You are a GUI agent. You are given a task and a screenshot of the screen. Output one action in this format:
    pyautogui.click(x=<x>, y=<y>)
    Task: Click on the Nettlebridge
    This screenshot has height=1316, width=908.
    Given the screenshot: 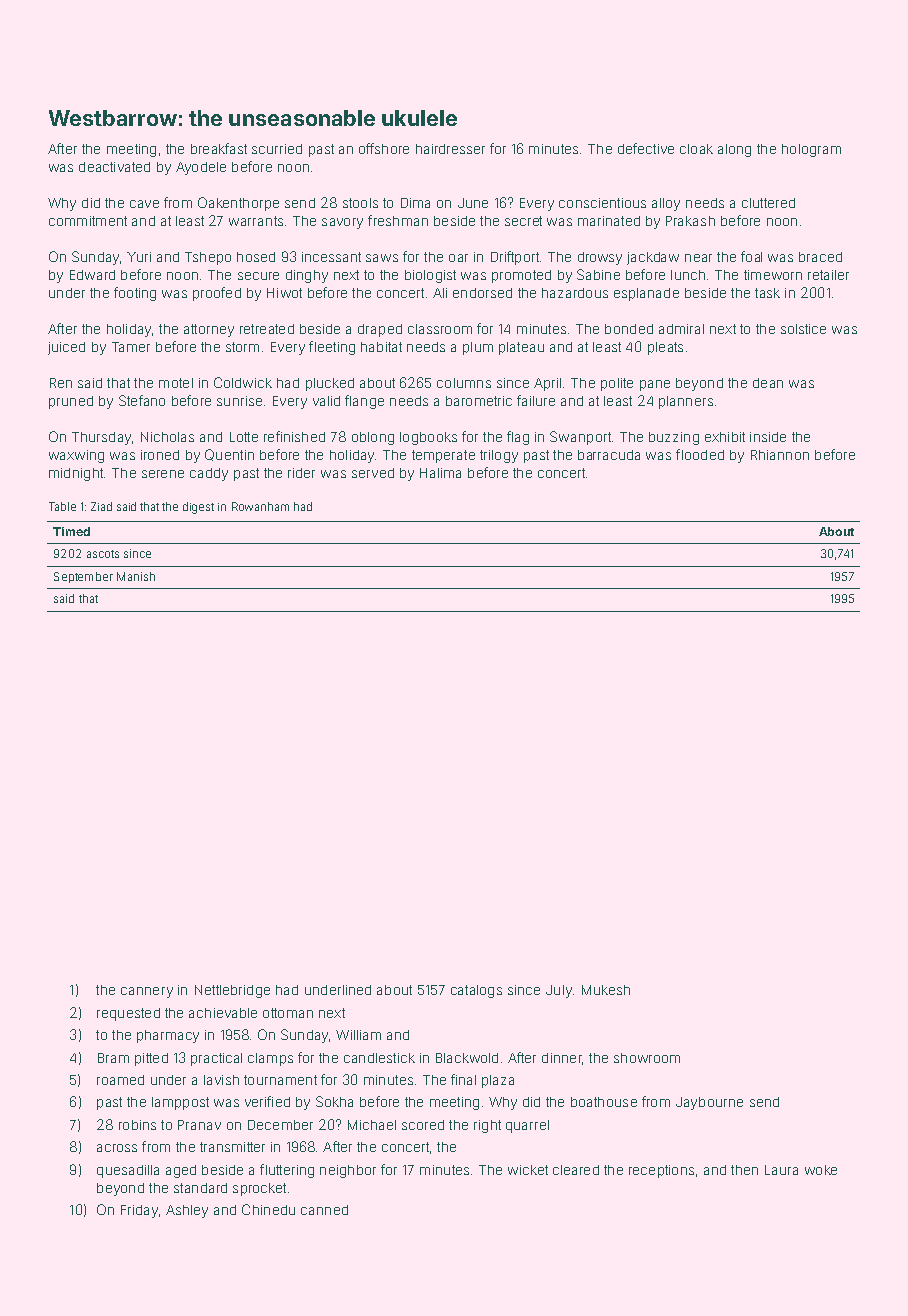 What is the action you would take?
    pyautogui.click(x=232, y=991)
